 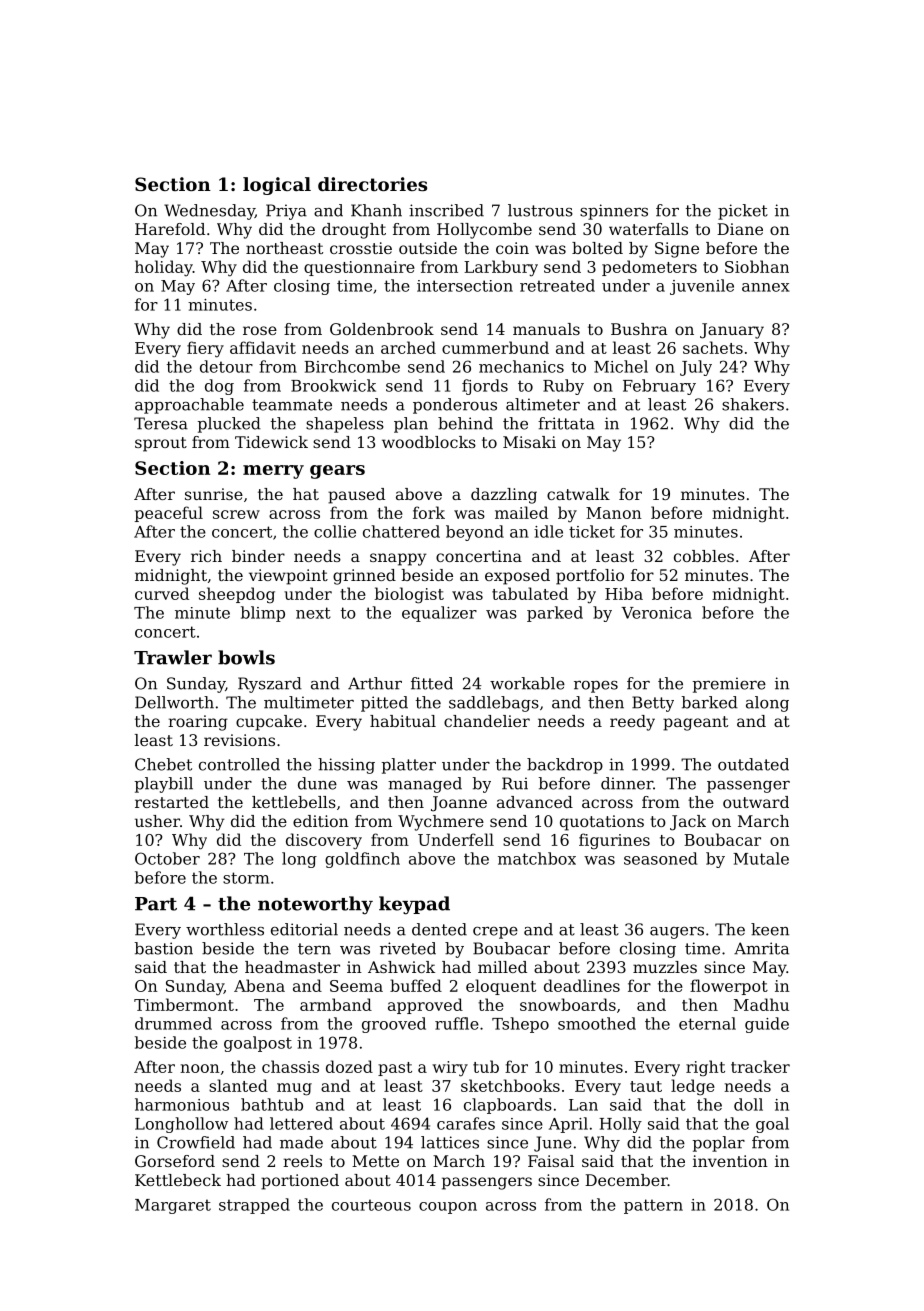 What do you see at coordinates (237, 595) in the page?
I see `sheepdog` at bounding box center [237, 595].
